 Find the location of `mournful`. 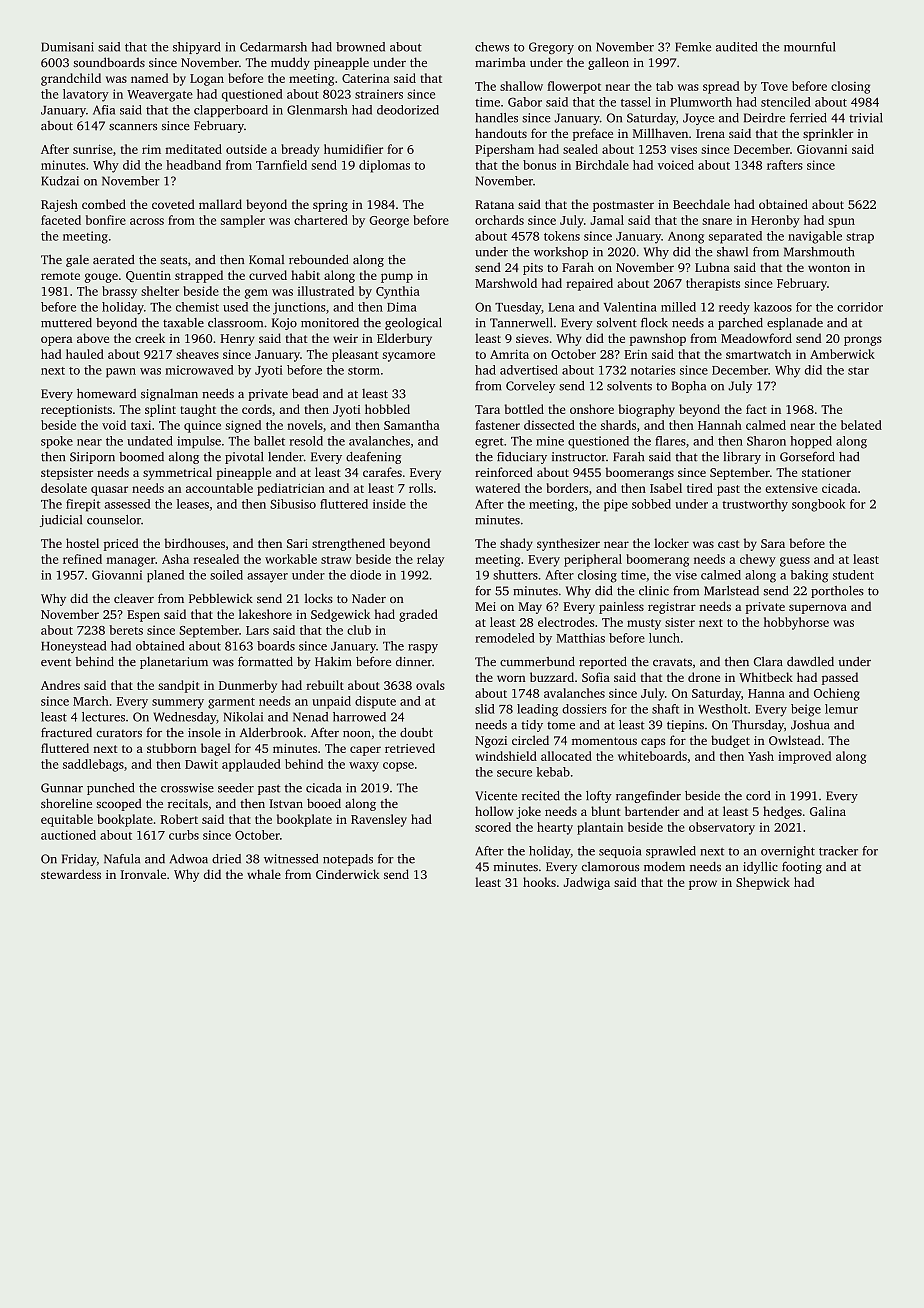

mournful is located at coordinates (809, 47).
